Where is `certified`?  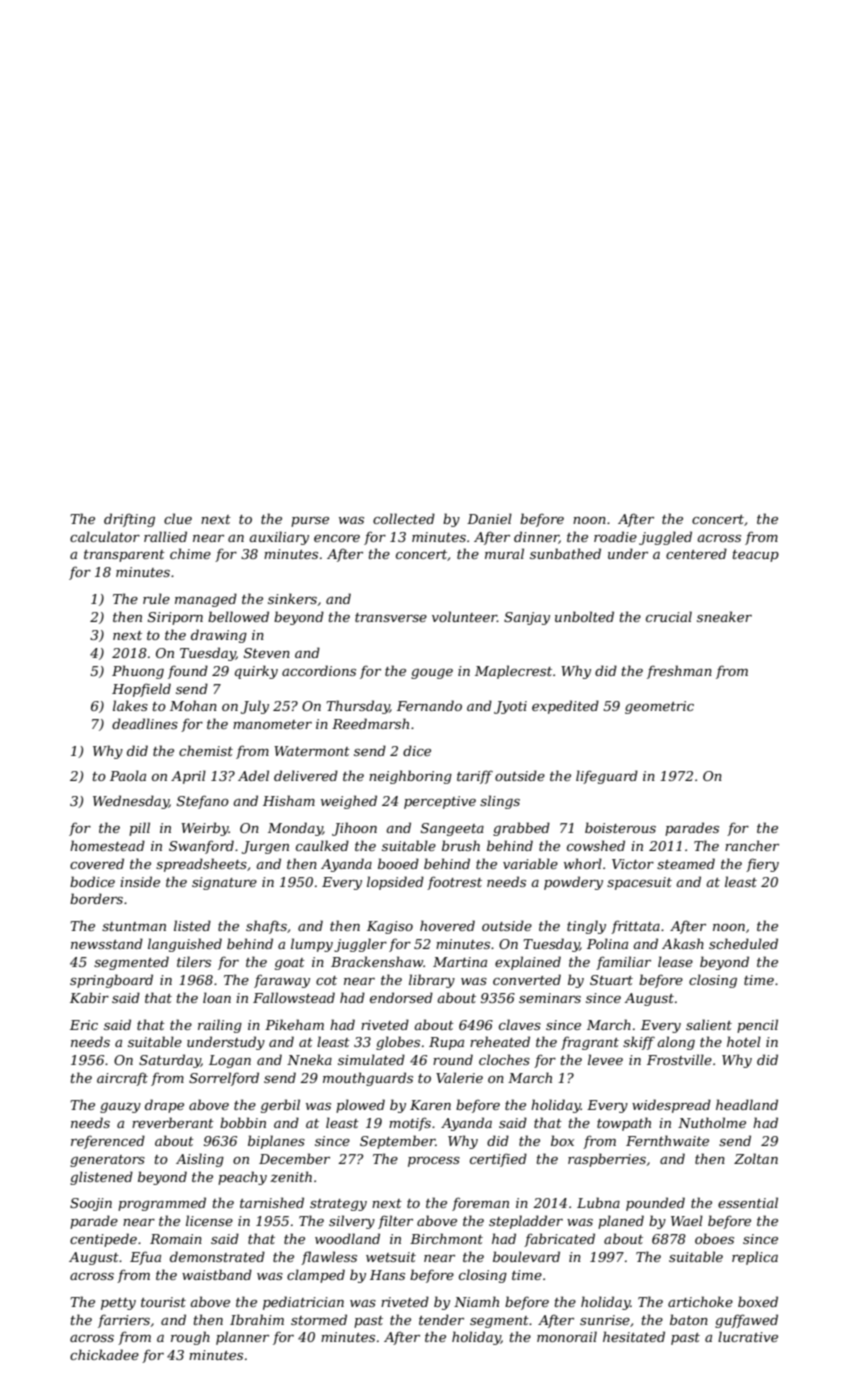 certified is located at coordinates (498, 1160).
